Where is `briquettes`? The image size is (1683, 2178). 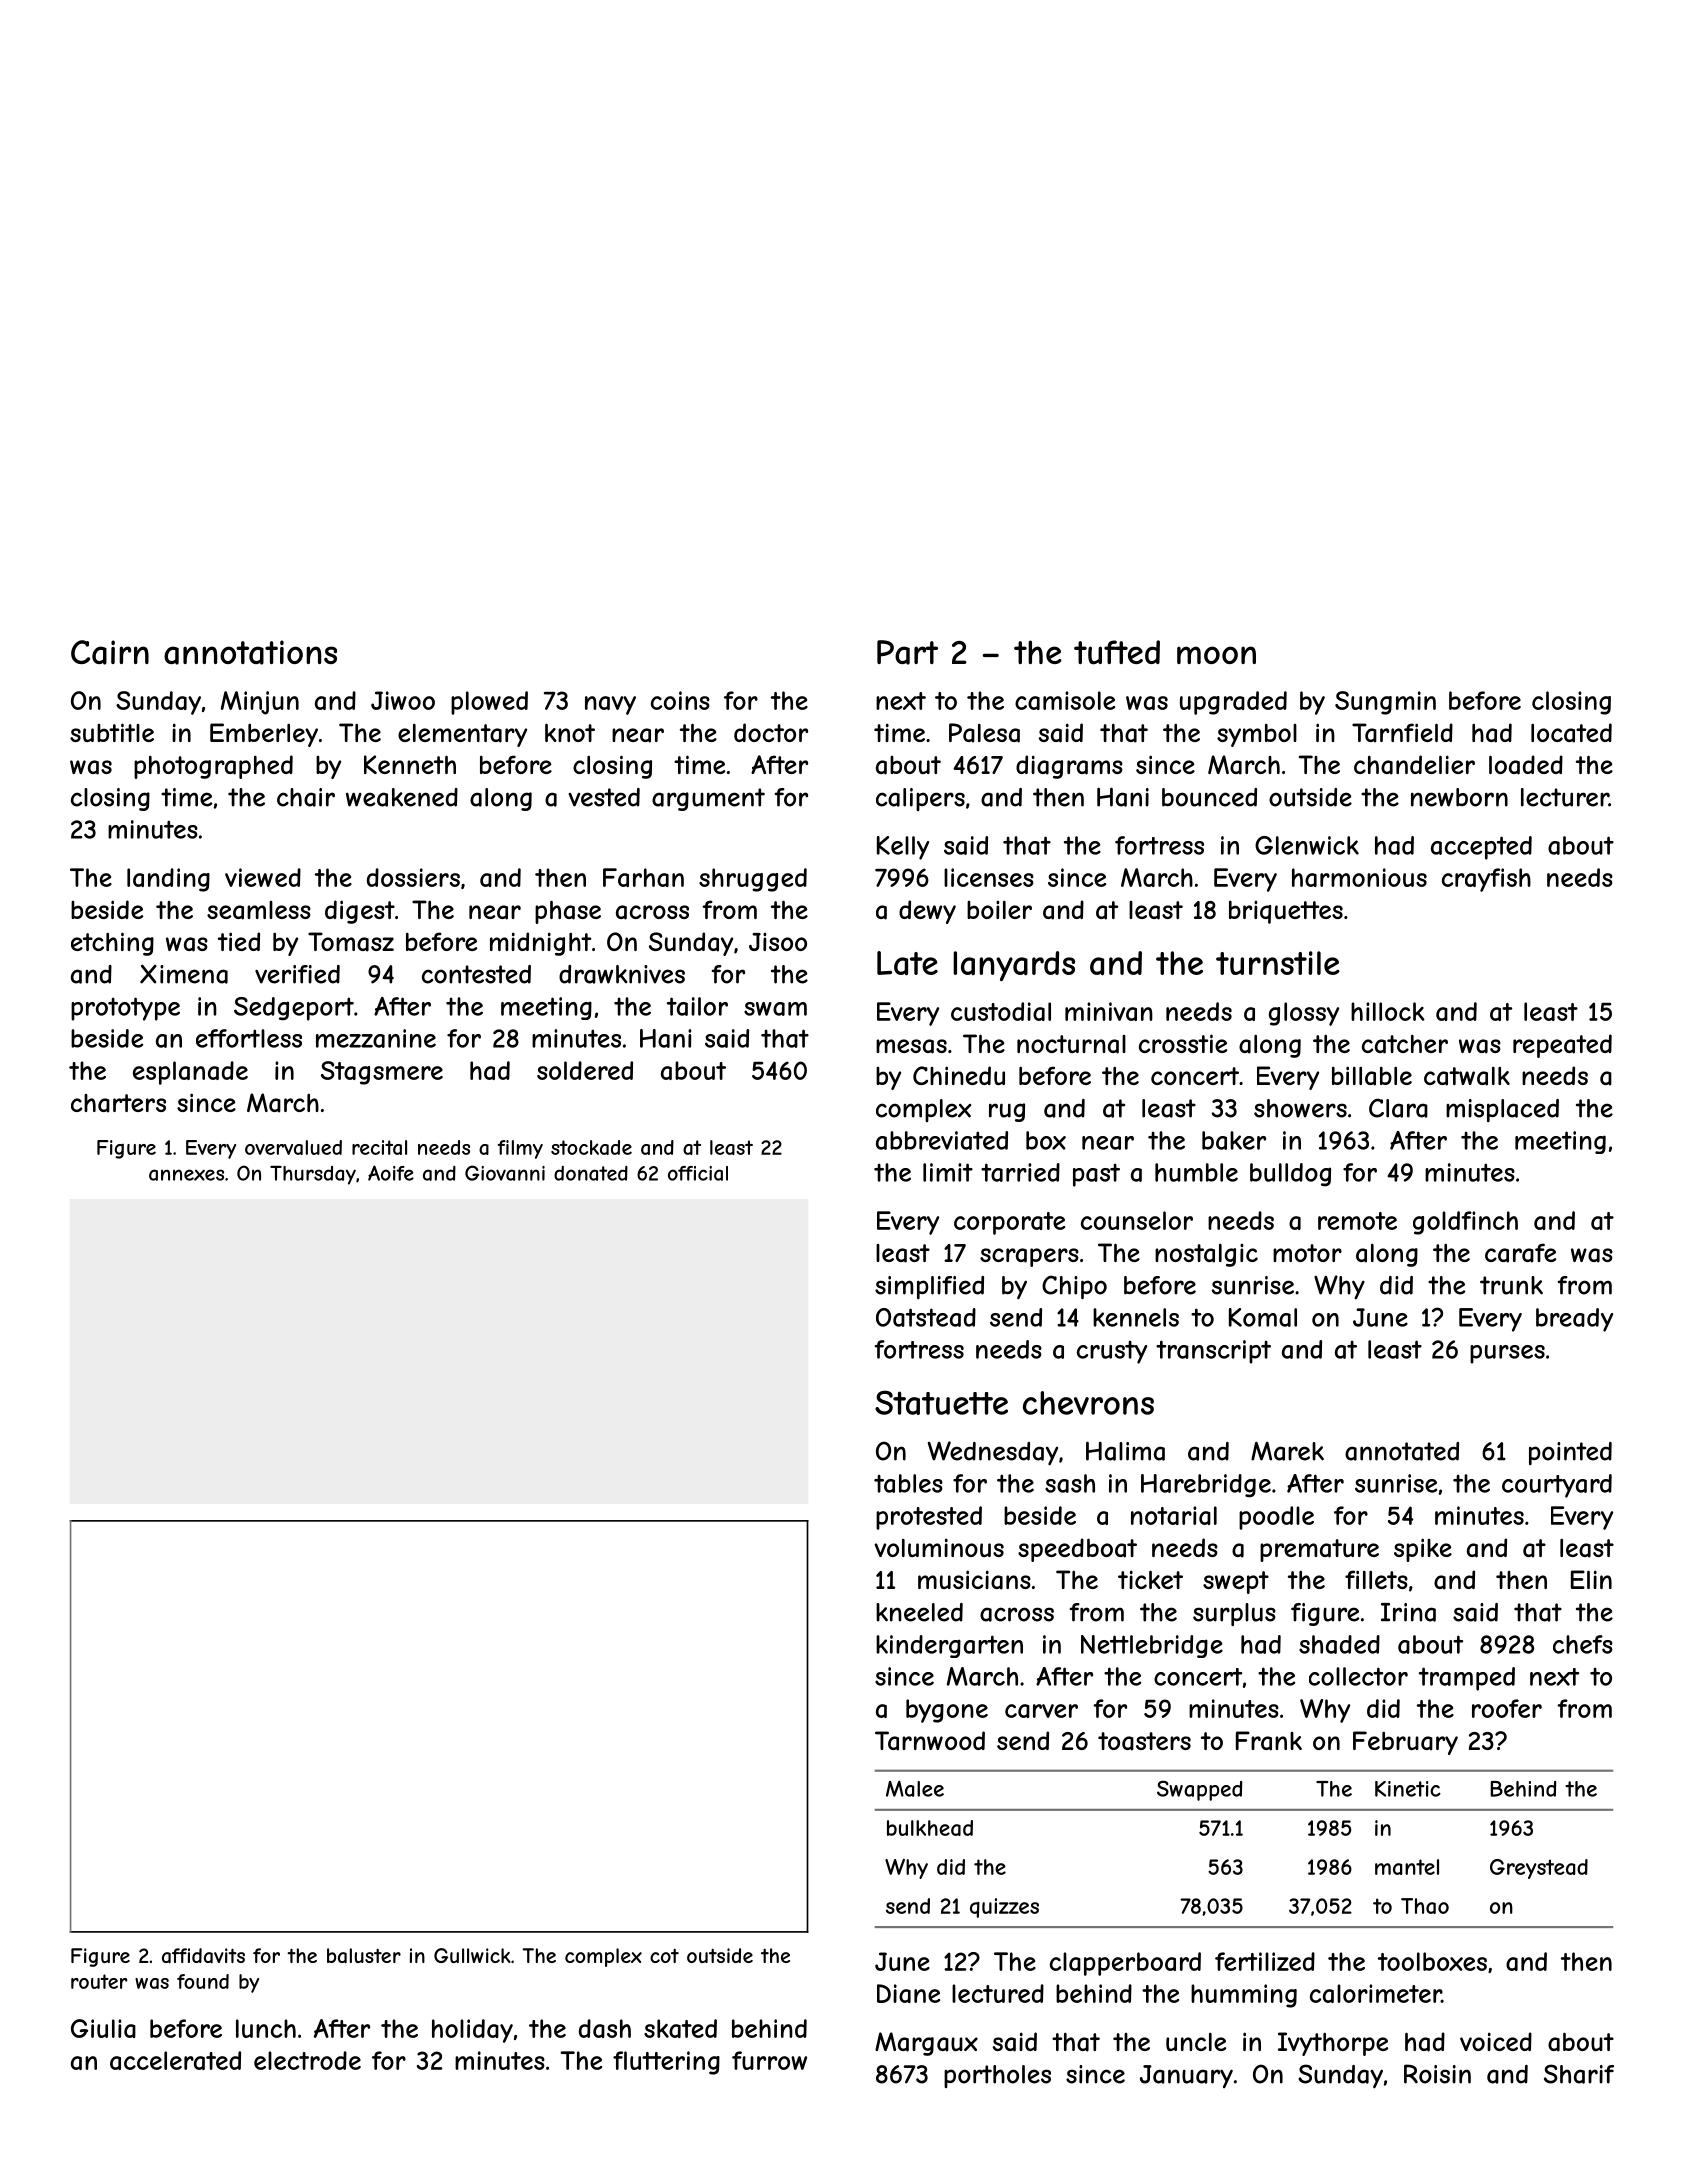
briquettes is located at coordinates (1286, 912).
